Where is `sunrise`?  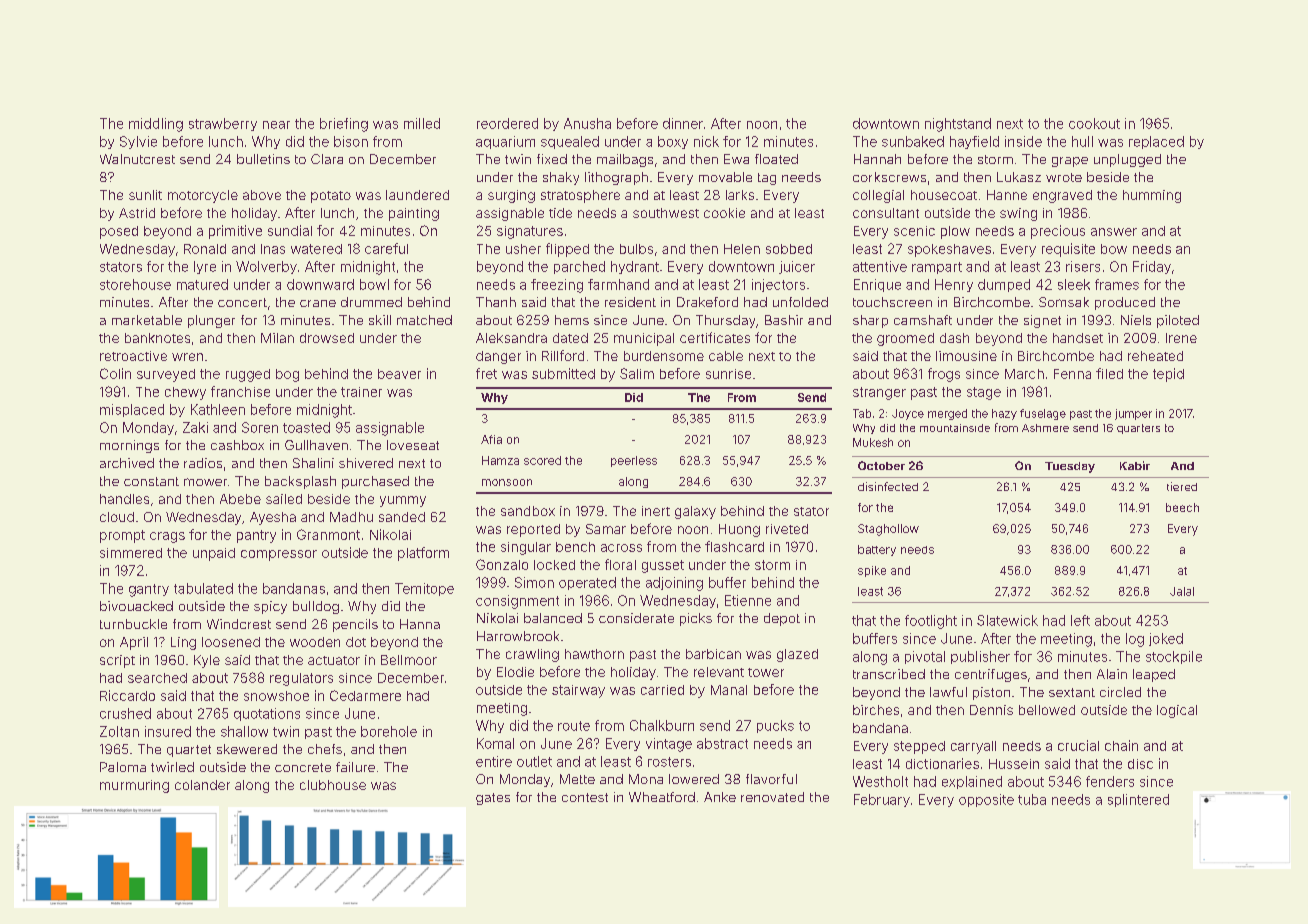
sunrise is located at coordinates (728, 374).
